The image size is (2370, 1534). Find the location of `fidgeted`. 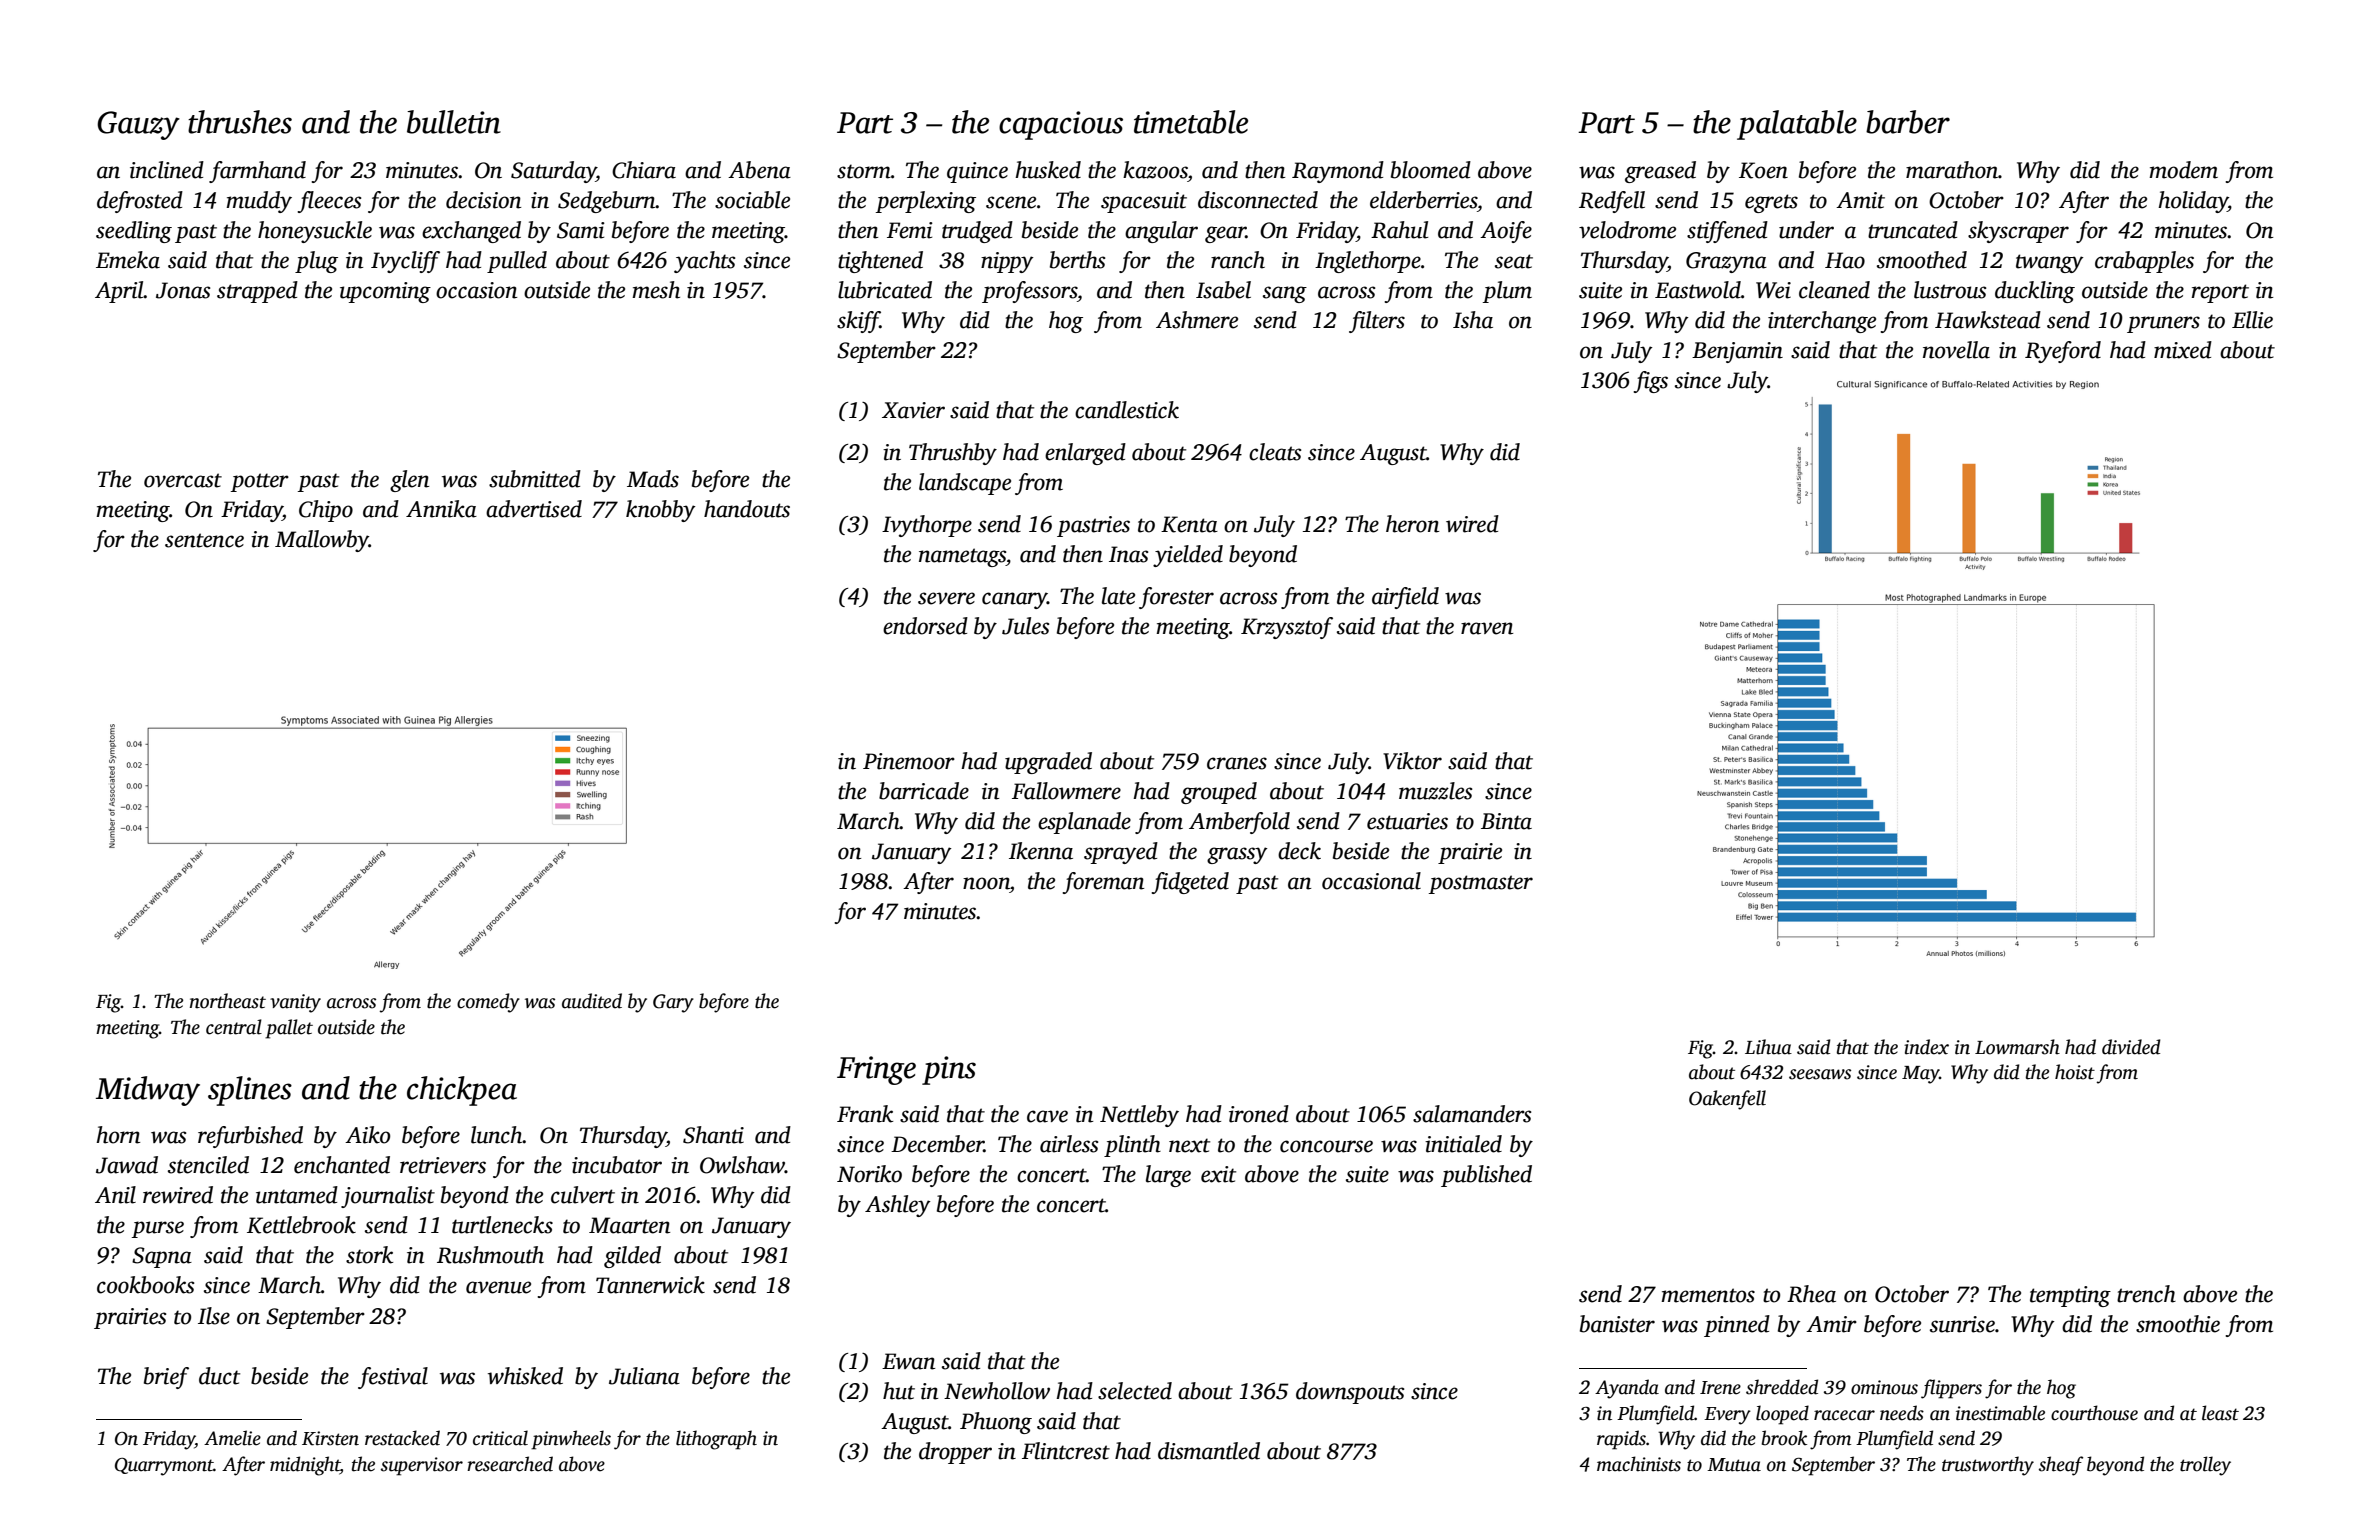

fidgeted is located at coordinates (1190, 883).
